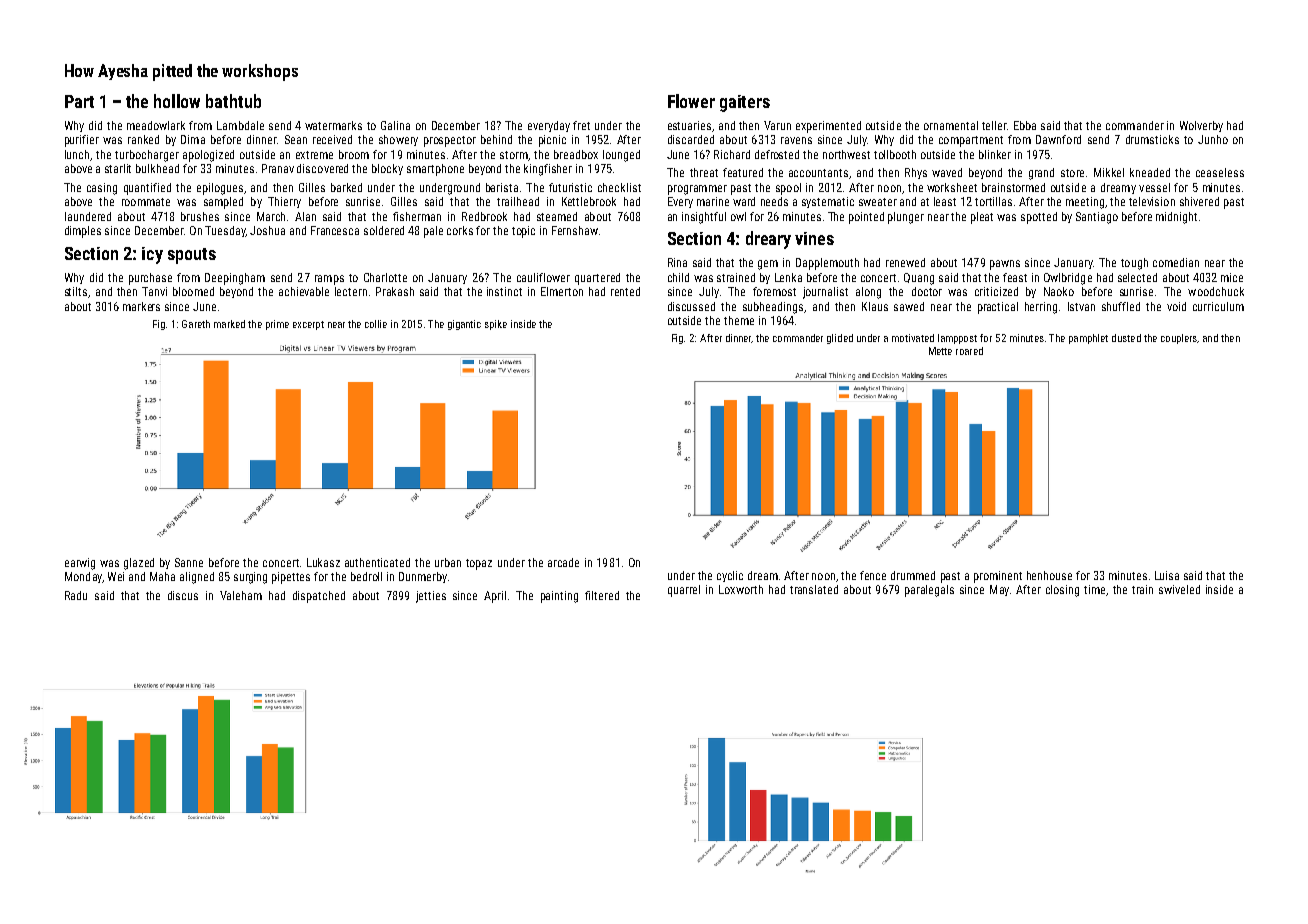 The image size is (1308, 924). What do you see at coordinates (139, 564) in the page?
I see `glazed` at bounding box center [139, 564].
